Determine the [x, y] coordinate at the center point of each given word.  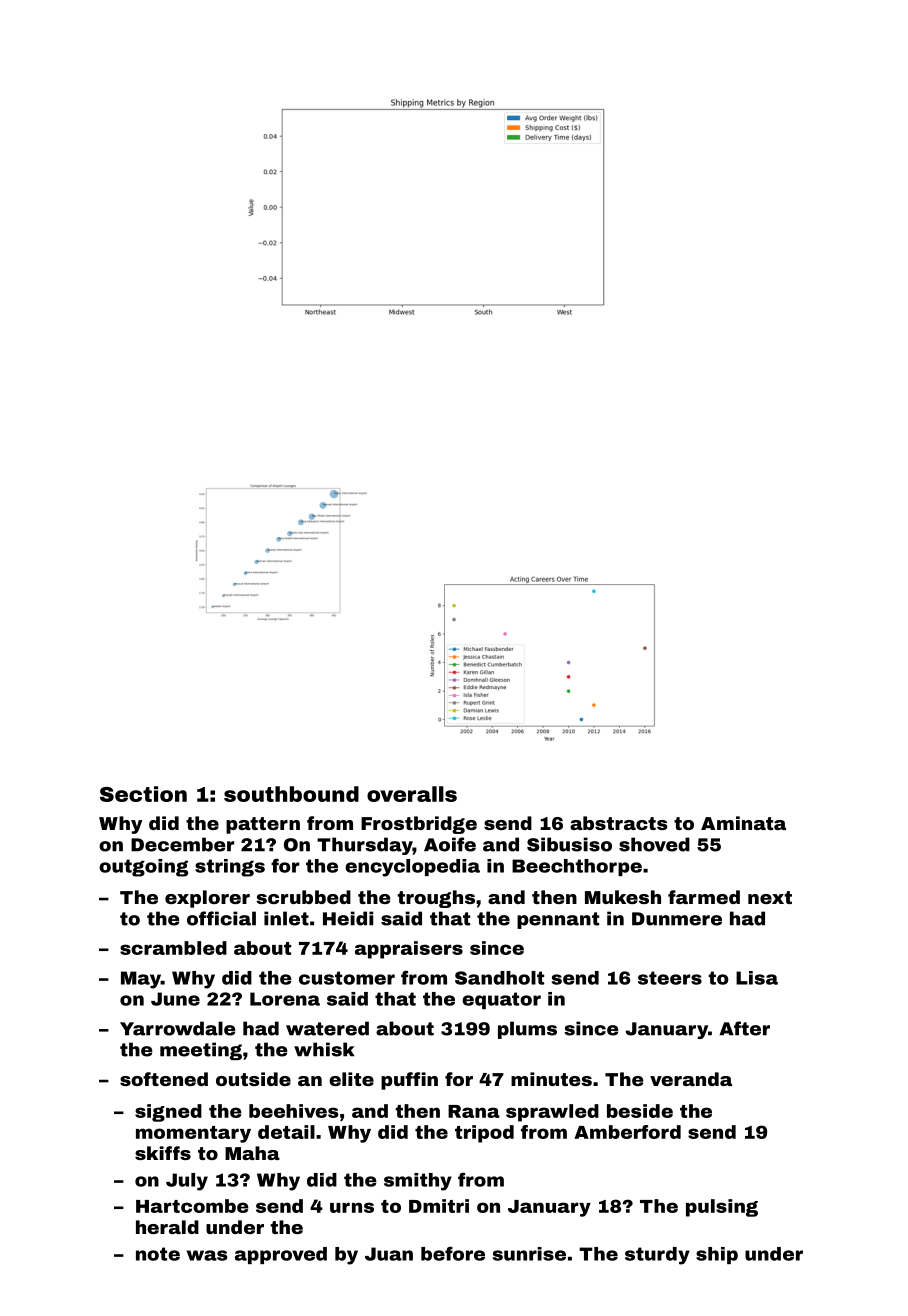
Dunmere [677, 919]
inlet [286, 918]
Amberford [627, 1132]
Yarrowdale [178, 1028]
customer [347, 978]
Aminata [743, 823]
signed [168, 1113]
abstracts [619, 823]
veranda [691, 1079]
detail [286, 1132]
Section [143, 794]
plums [527, 1030]
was [207, 1255]
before [453, 1253]
